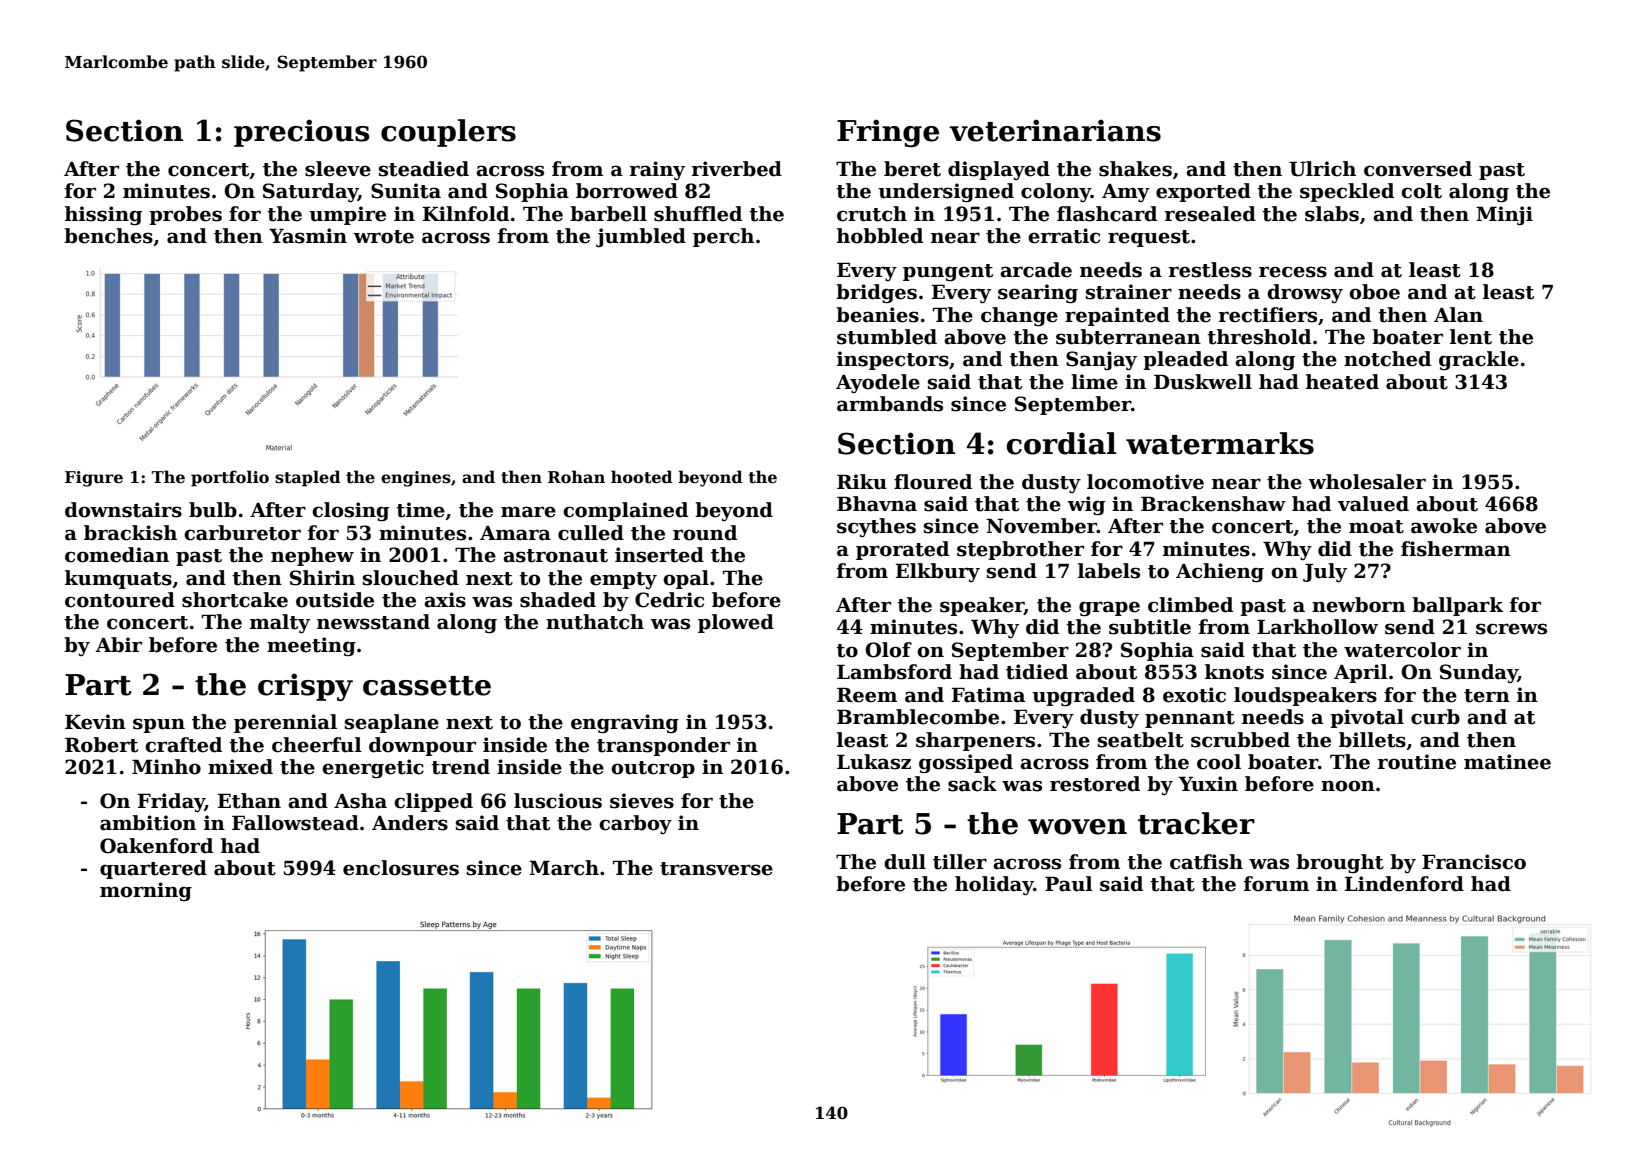 This page has width=1628, height=1151. What do you see at coordinates (1458, 315) in the page?
I see `Alan` at bounding box center [1458, 315].
